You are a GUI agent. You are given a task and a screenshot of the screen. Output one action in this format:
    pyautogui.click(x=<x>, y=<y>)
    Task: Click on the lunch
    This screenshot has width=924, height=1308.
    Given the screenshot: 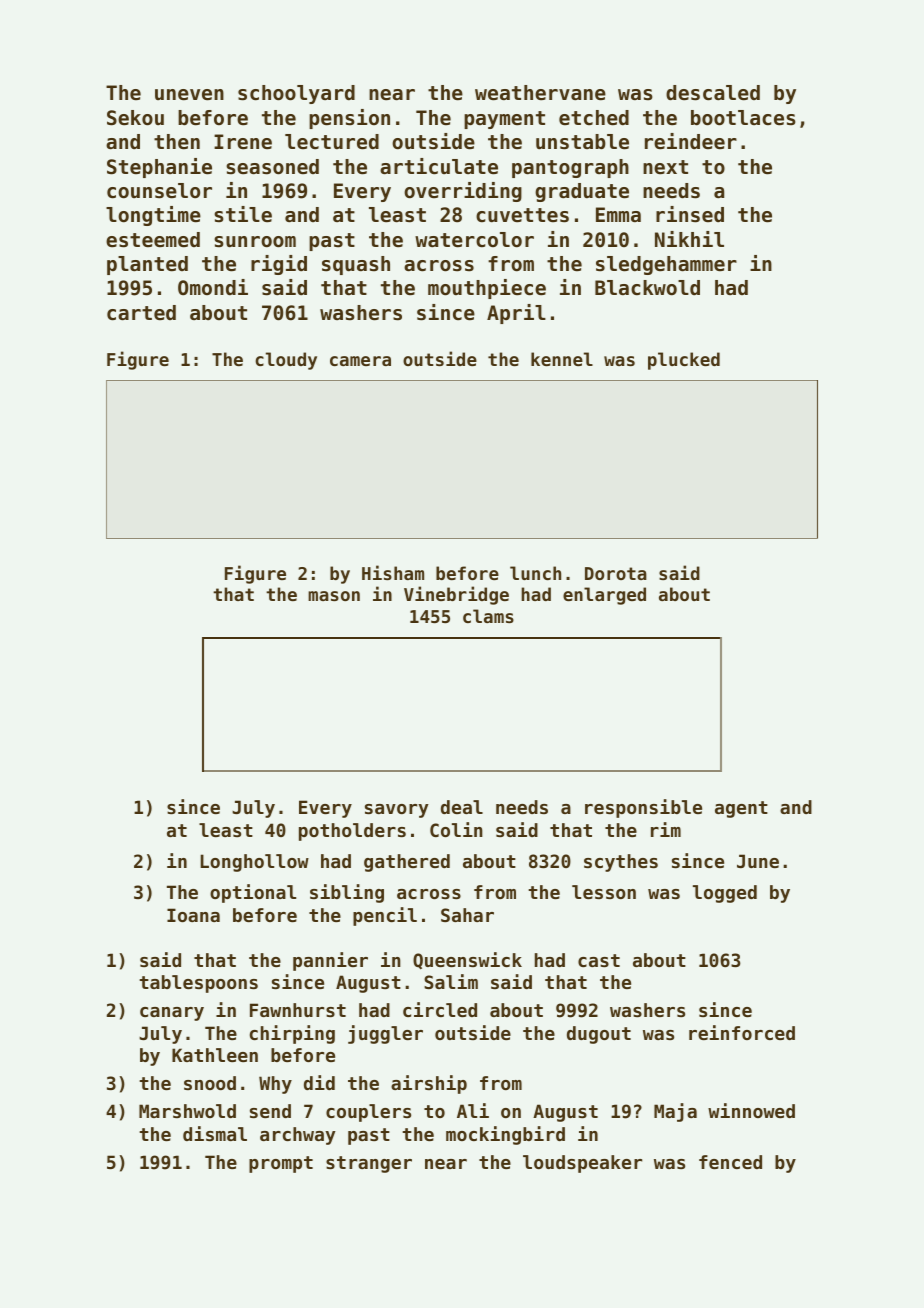 What is the action you would take?
    pyautogui.click(x=535, y=573)
